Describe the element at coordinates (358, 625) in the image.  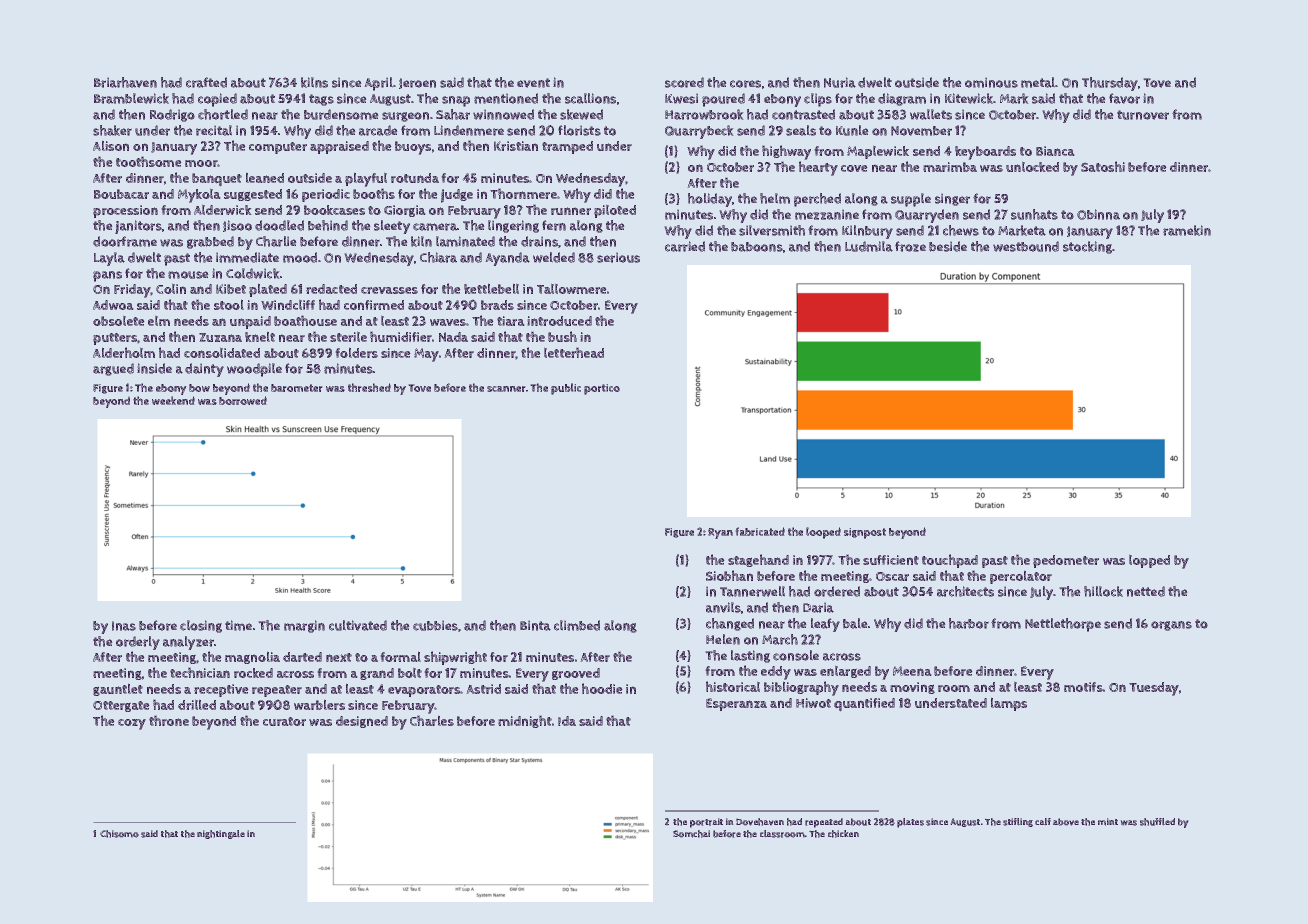
I see `cultivated` at that location.
